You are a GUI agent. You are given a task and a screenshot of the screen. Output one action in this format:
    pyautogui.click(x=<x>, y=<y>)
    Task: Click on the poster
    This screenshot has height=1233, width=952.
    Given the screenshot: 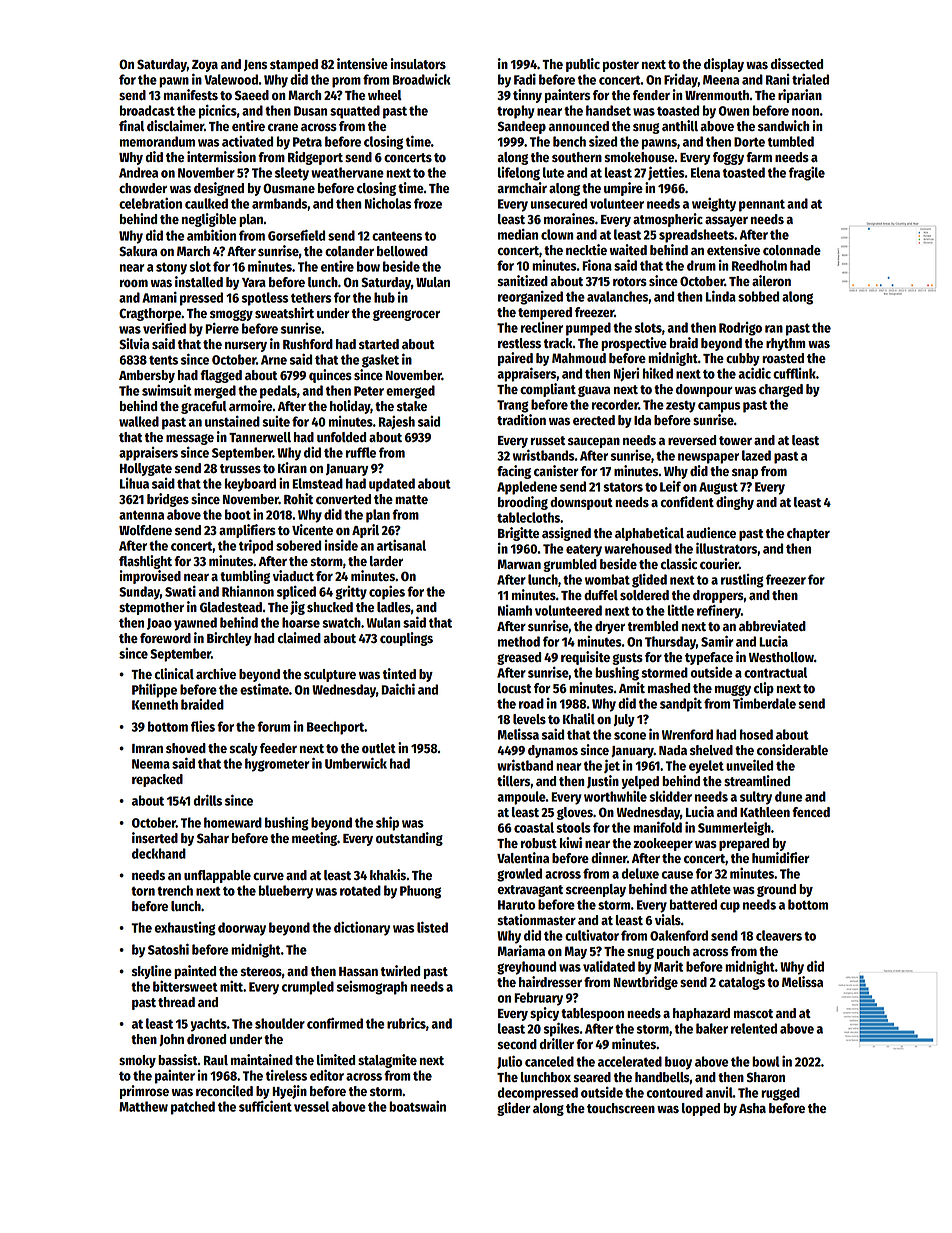 What is the action you would take?
    pyautogui.click(x=621, y=66)
